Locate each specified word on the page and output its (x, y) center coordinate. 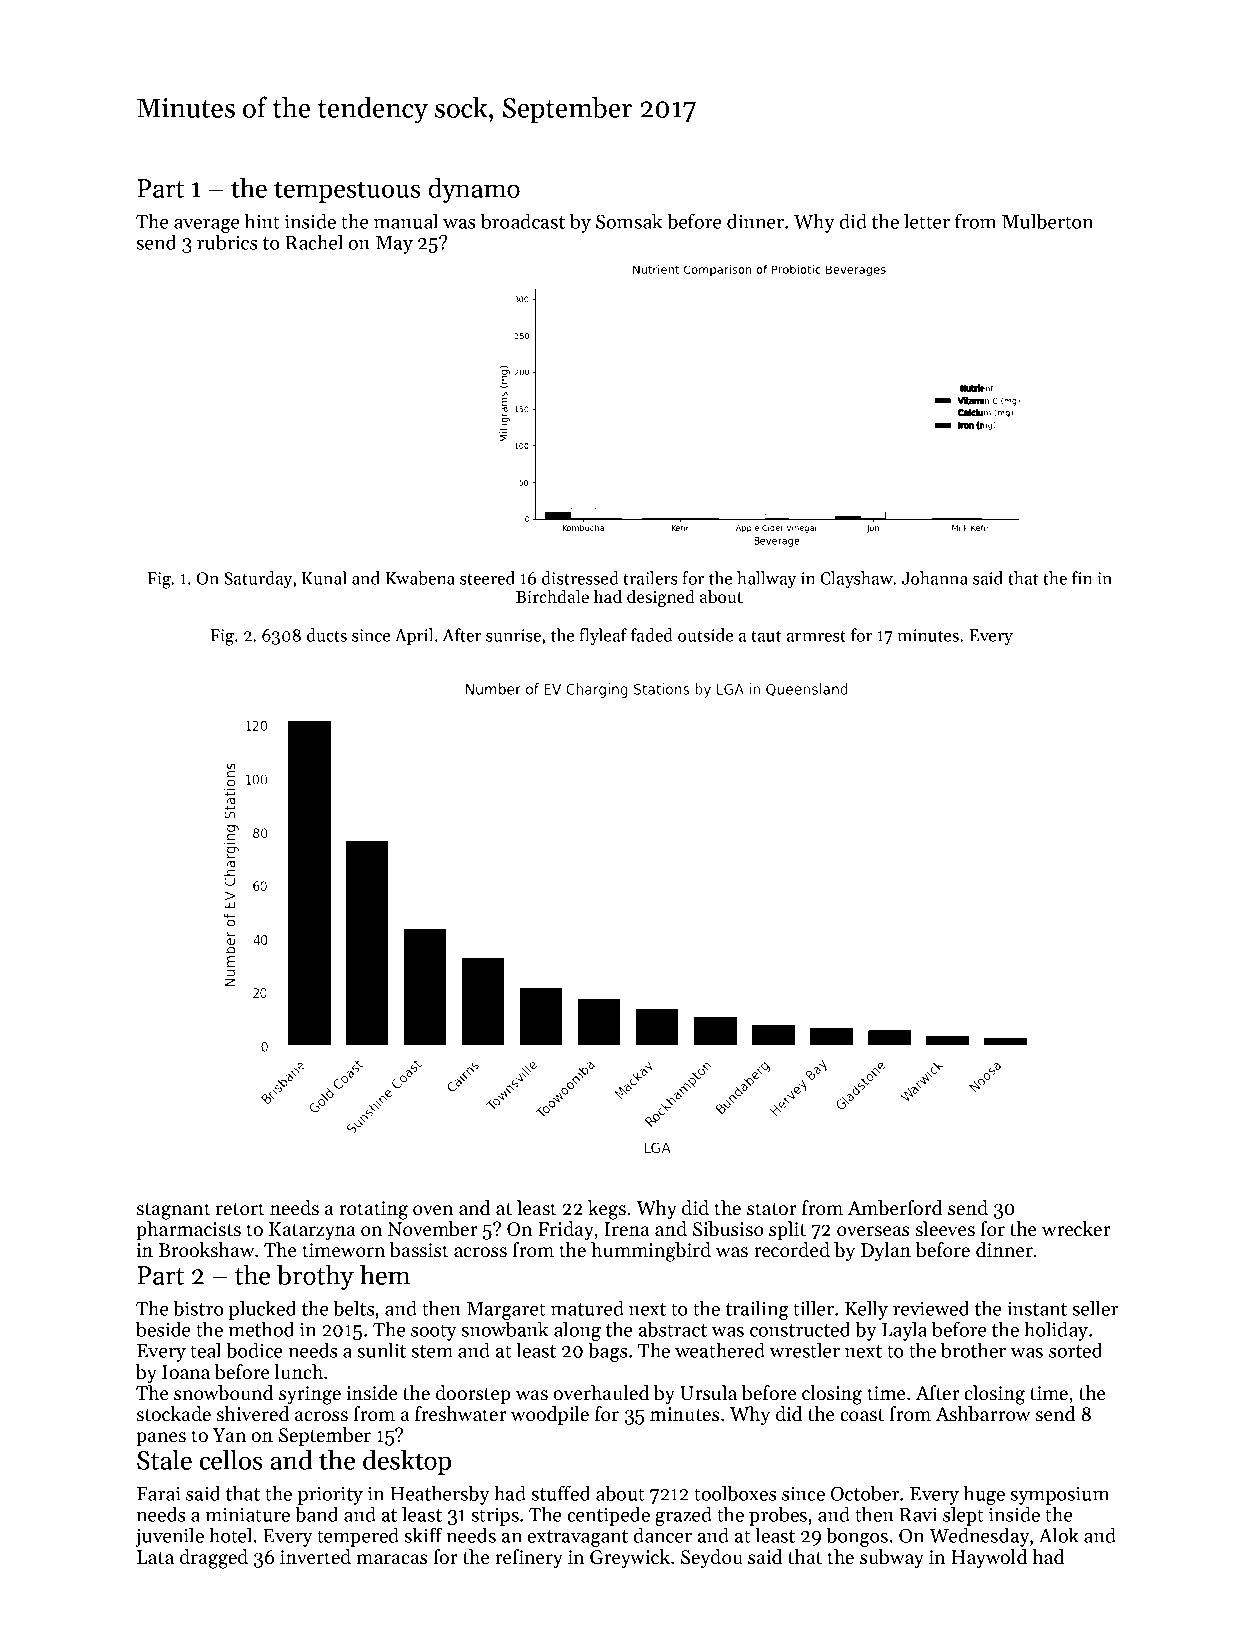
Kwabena (420, 578)
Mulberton (1047, 221)
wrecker (1076, 1229)
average (206, 226)
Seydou (712, 1558)
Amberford (895, 1208)
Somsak (629, 221)
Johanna (935, 578)
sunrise (513, 635)
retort (240, 1209)
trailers (650, 578)
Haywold (989, 1558)
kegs (607, 1210)
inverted (315, 1557)
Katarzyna (312, 1231)
